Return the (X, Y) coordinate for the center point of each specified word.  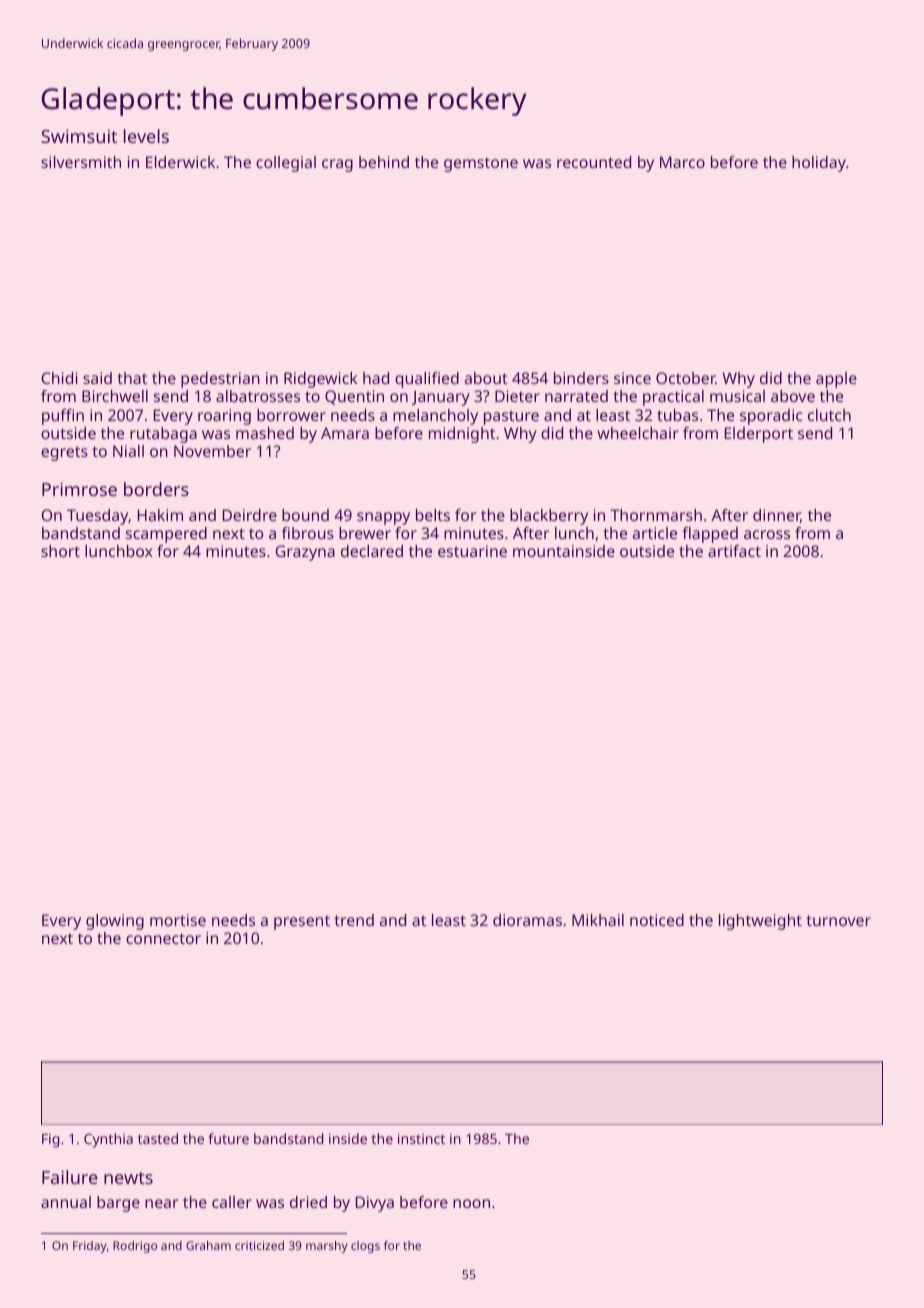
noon (471, 1203)
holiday (819, 164)
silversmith (81, 162)
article (655, 533)
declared (372, 551)
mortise (178, 920)
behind (384, 162)
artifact (734, 551)
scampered (166, 535)
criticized (259, 1245)
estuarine (472, 551)
